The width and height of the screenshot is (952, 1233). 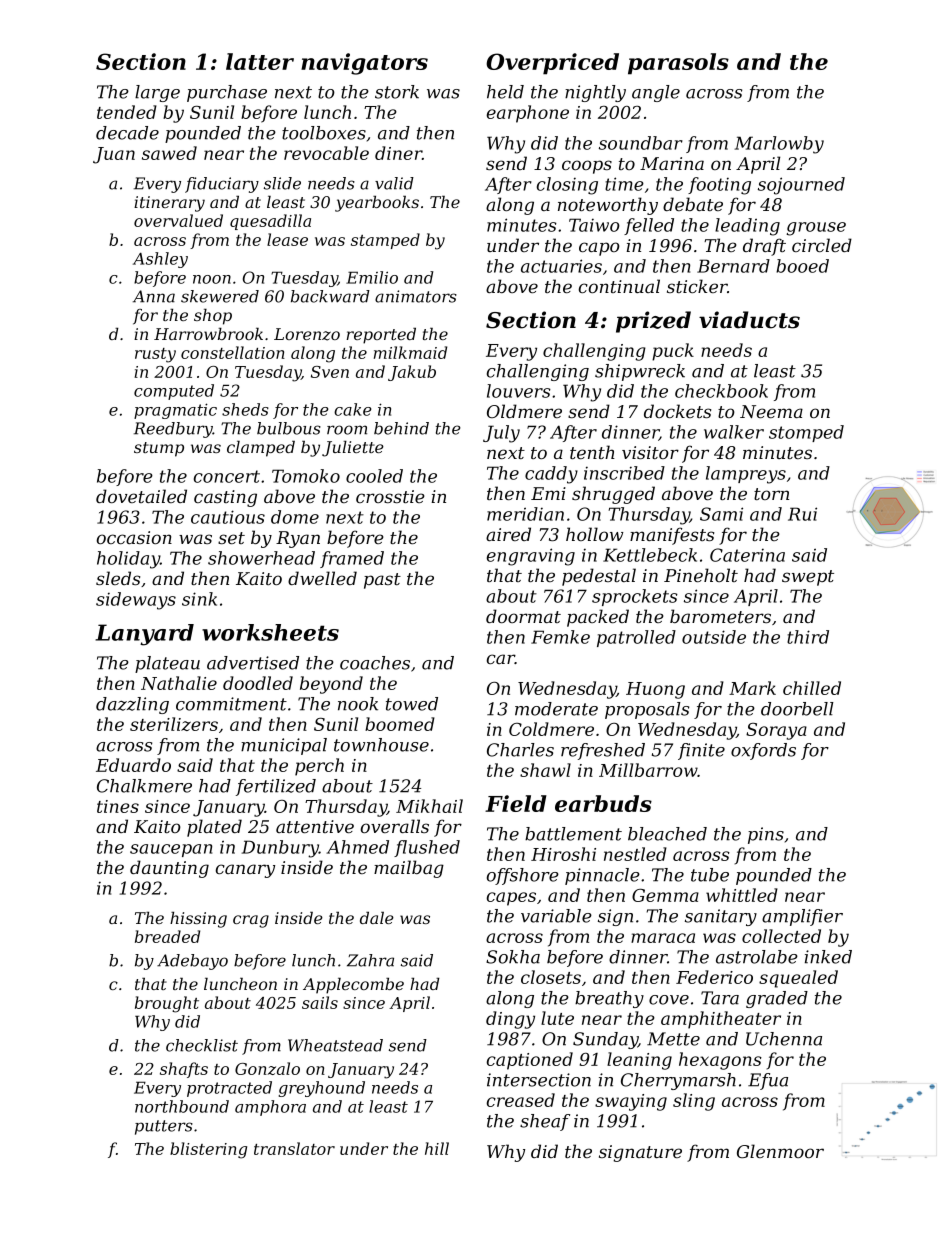 What do you see at coordinates (678, 64) in the screenshot?
I see `parasols` at bounding box center [678, 64].
